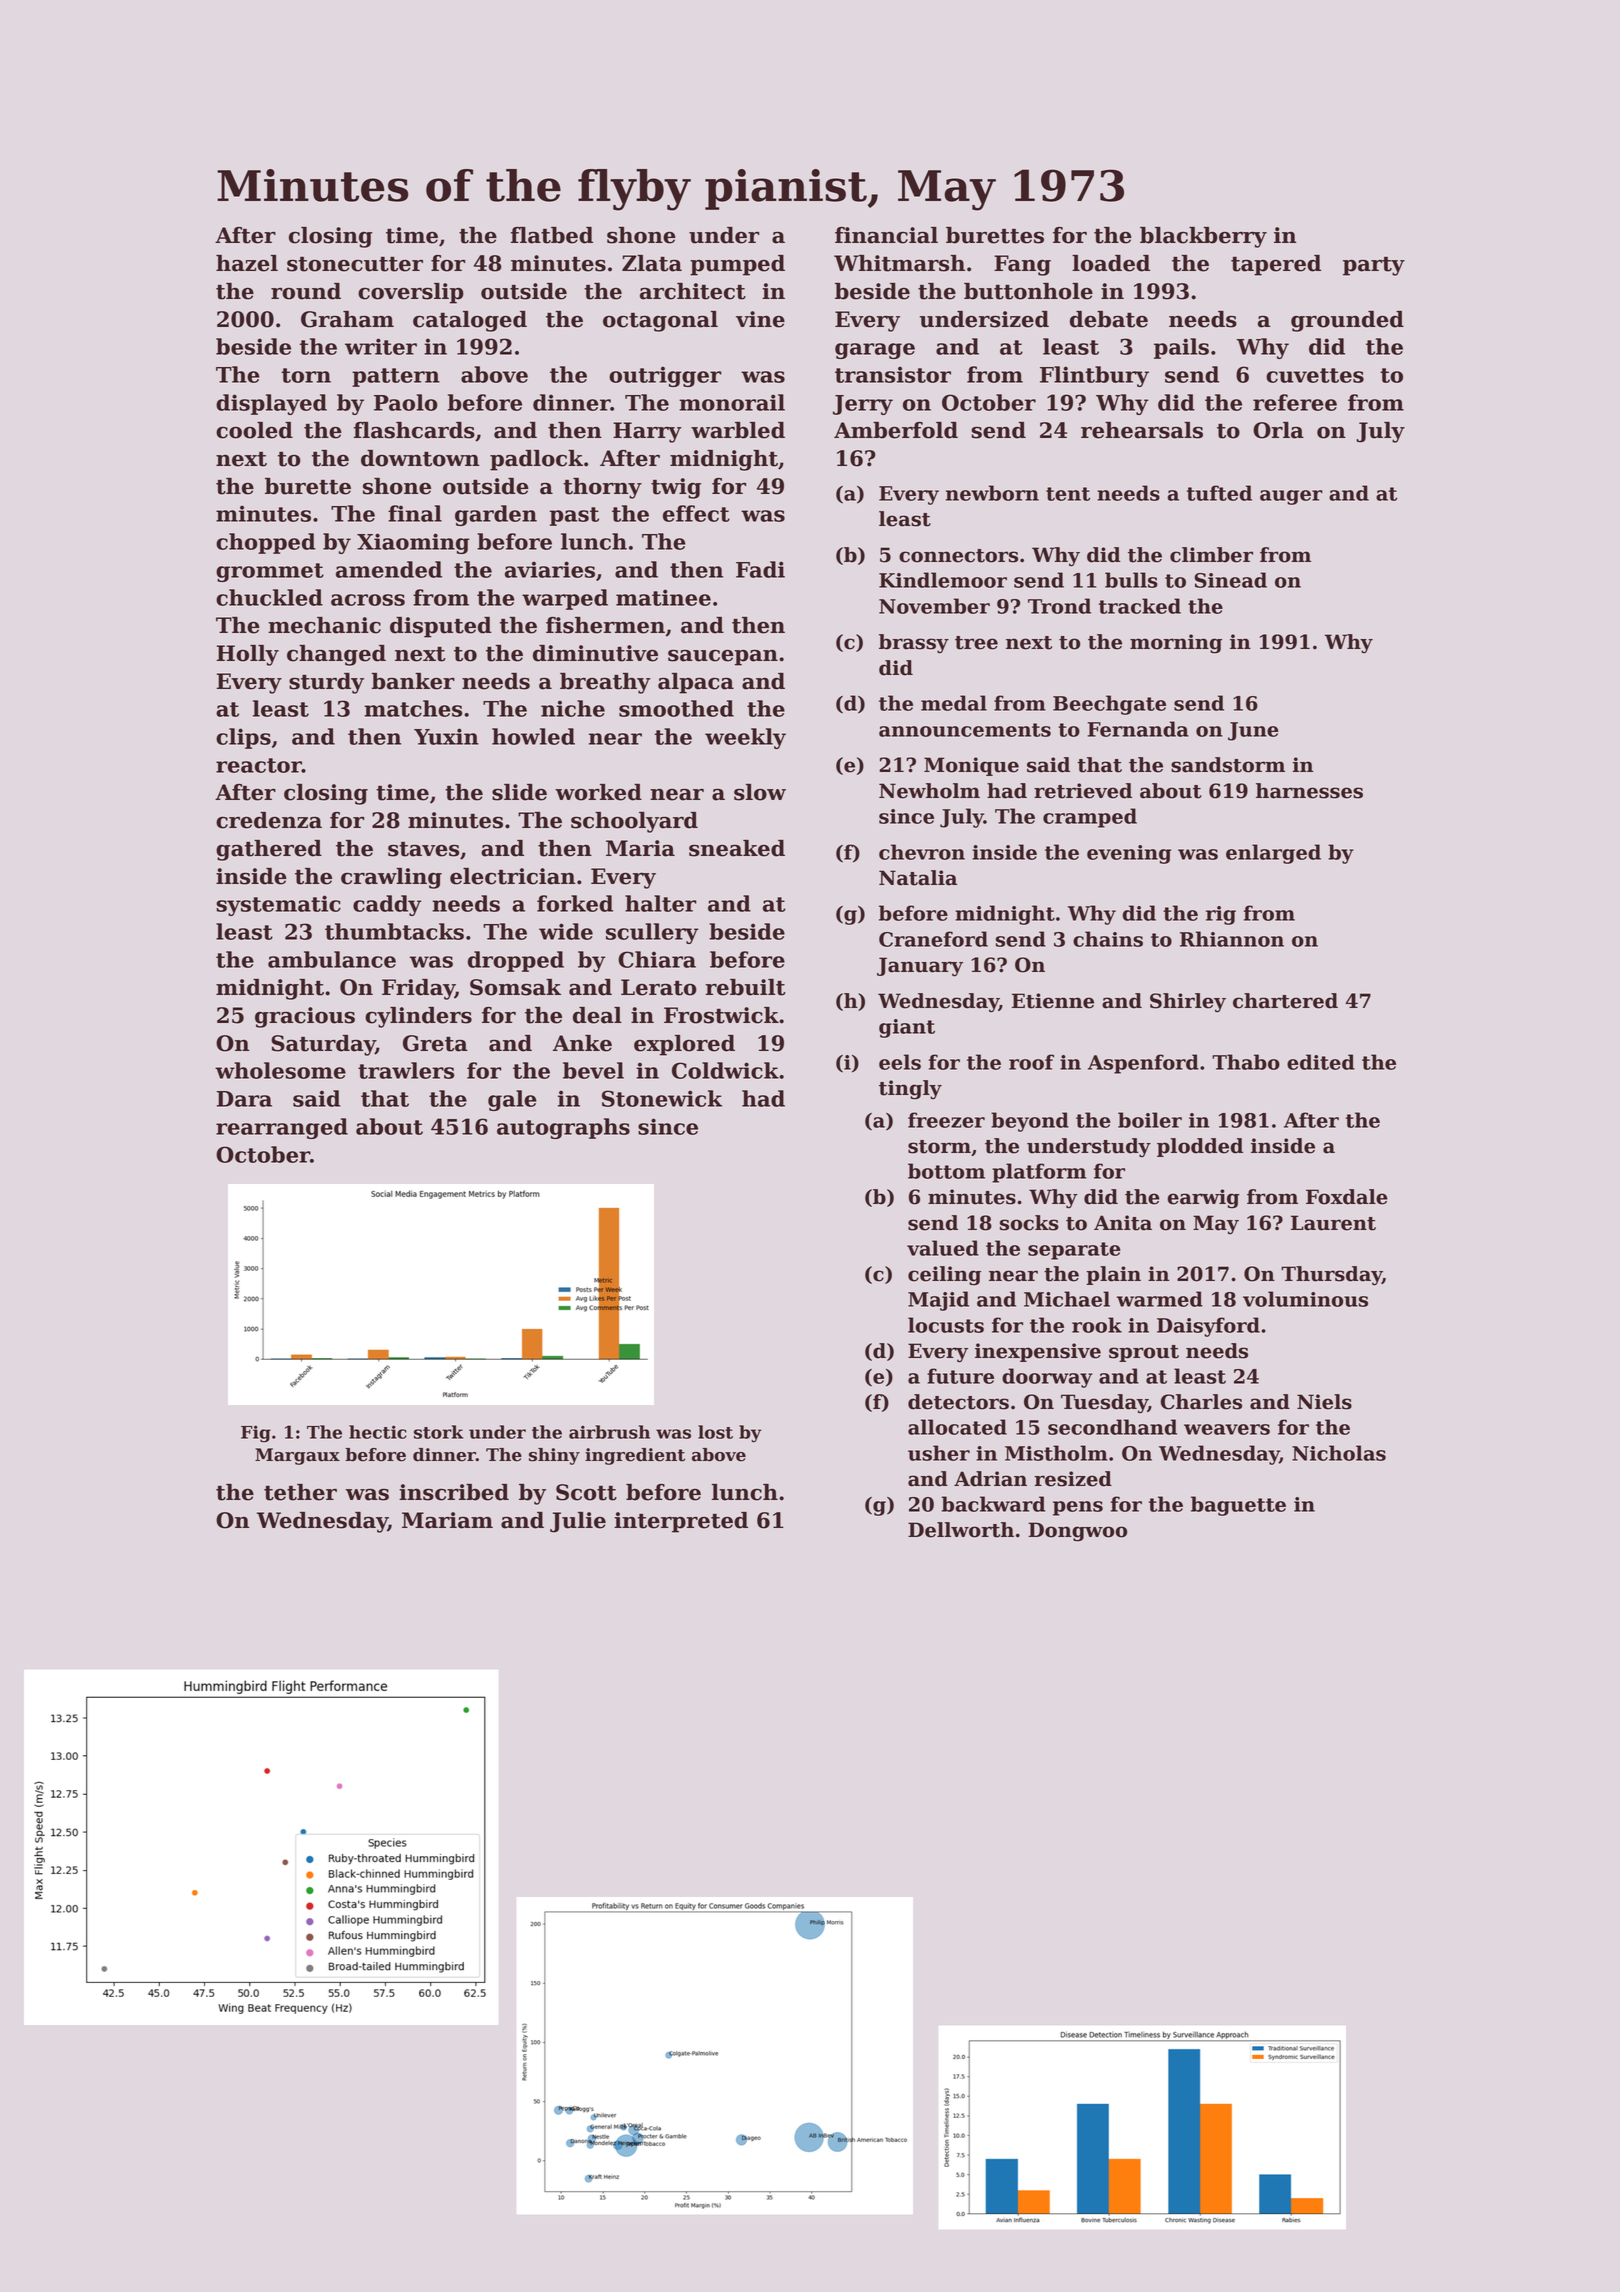  What do you see at coordinates (355, 264) in the screenshot?
I see `stonecutter` at bounding box center [355, 264].
